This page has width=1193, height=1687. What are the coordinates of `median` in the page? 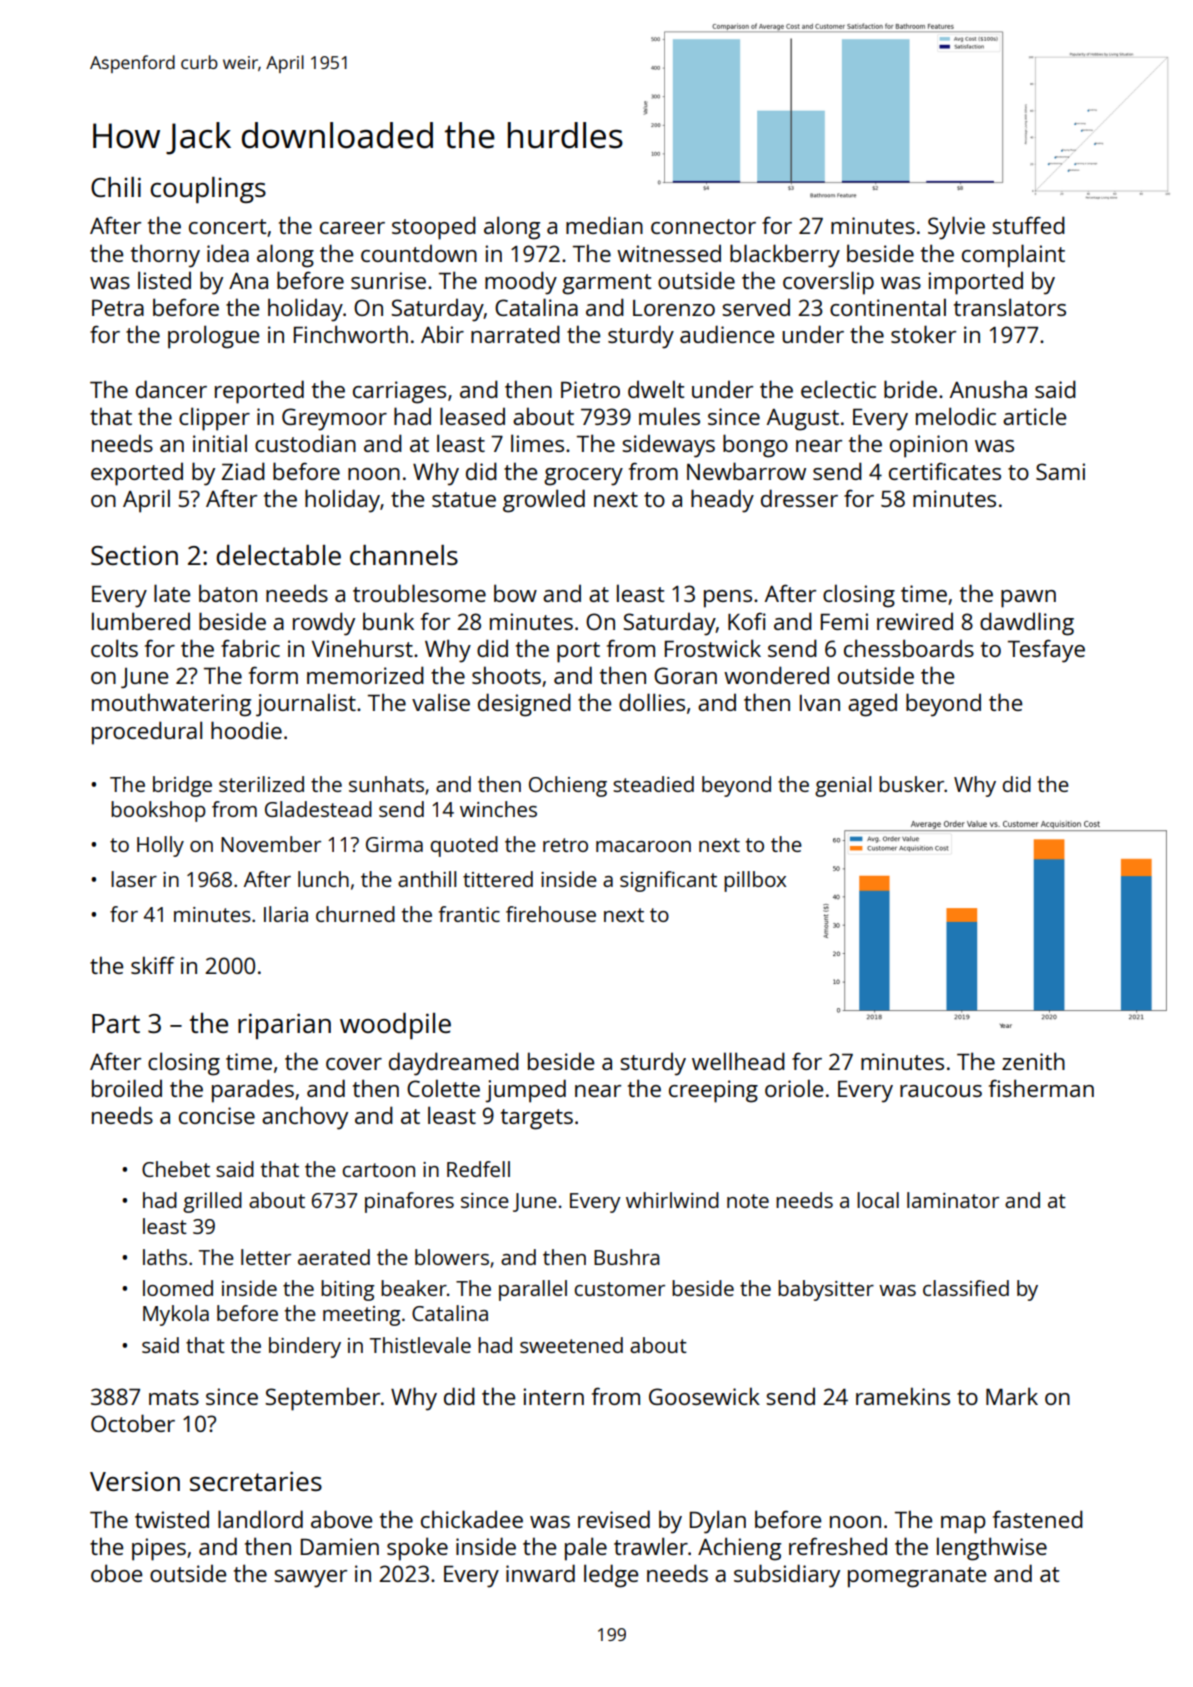 It's located at (604, 225).
